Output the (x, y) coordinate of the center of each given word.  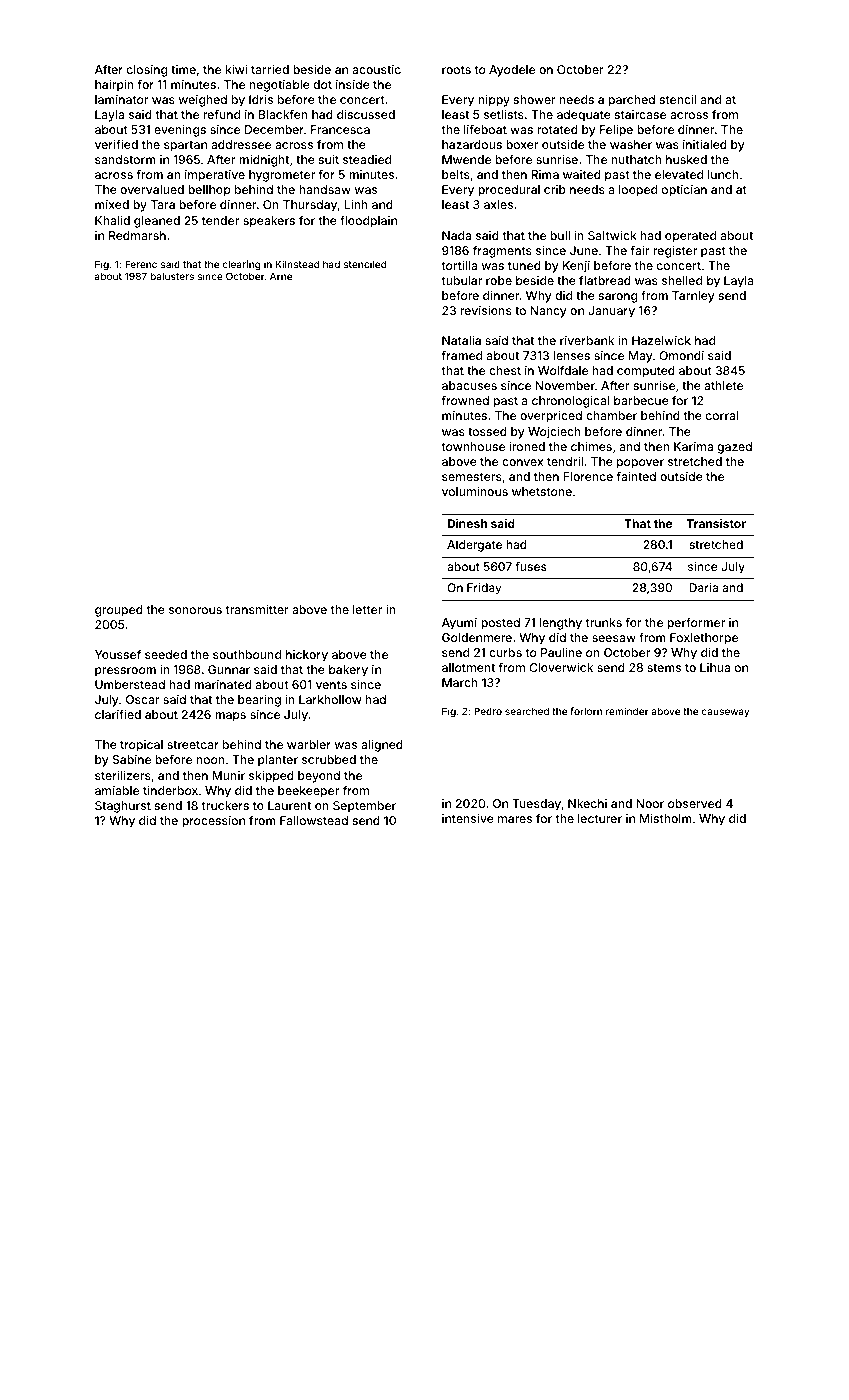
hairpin (114, 86)
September (364, 807)
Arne (281, 276)
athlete (723, 385)
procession (213, 822)
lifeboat (485, 129)
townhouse (473, 446)
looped (638, 191)
